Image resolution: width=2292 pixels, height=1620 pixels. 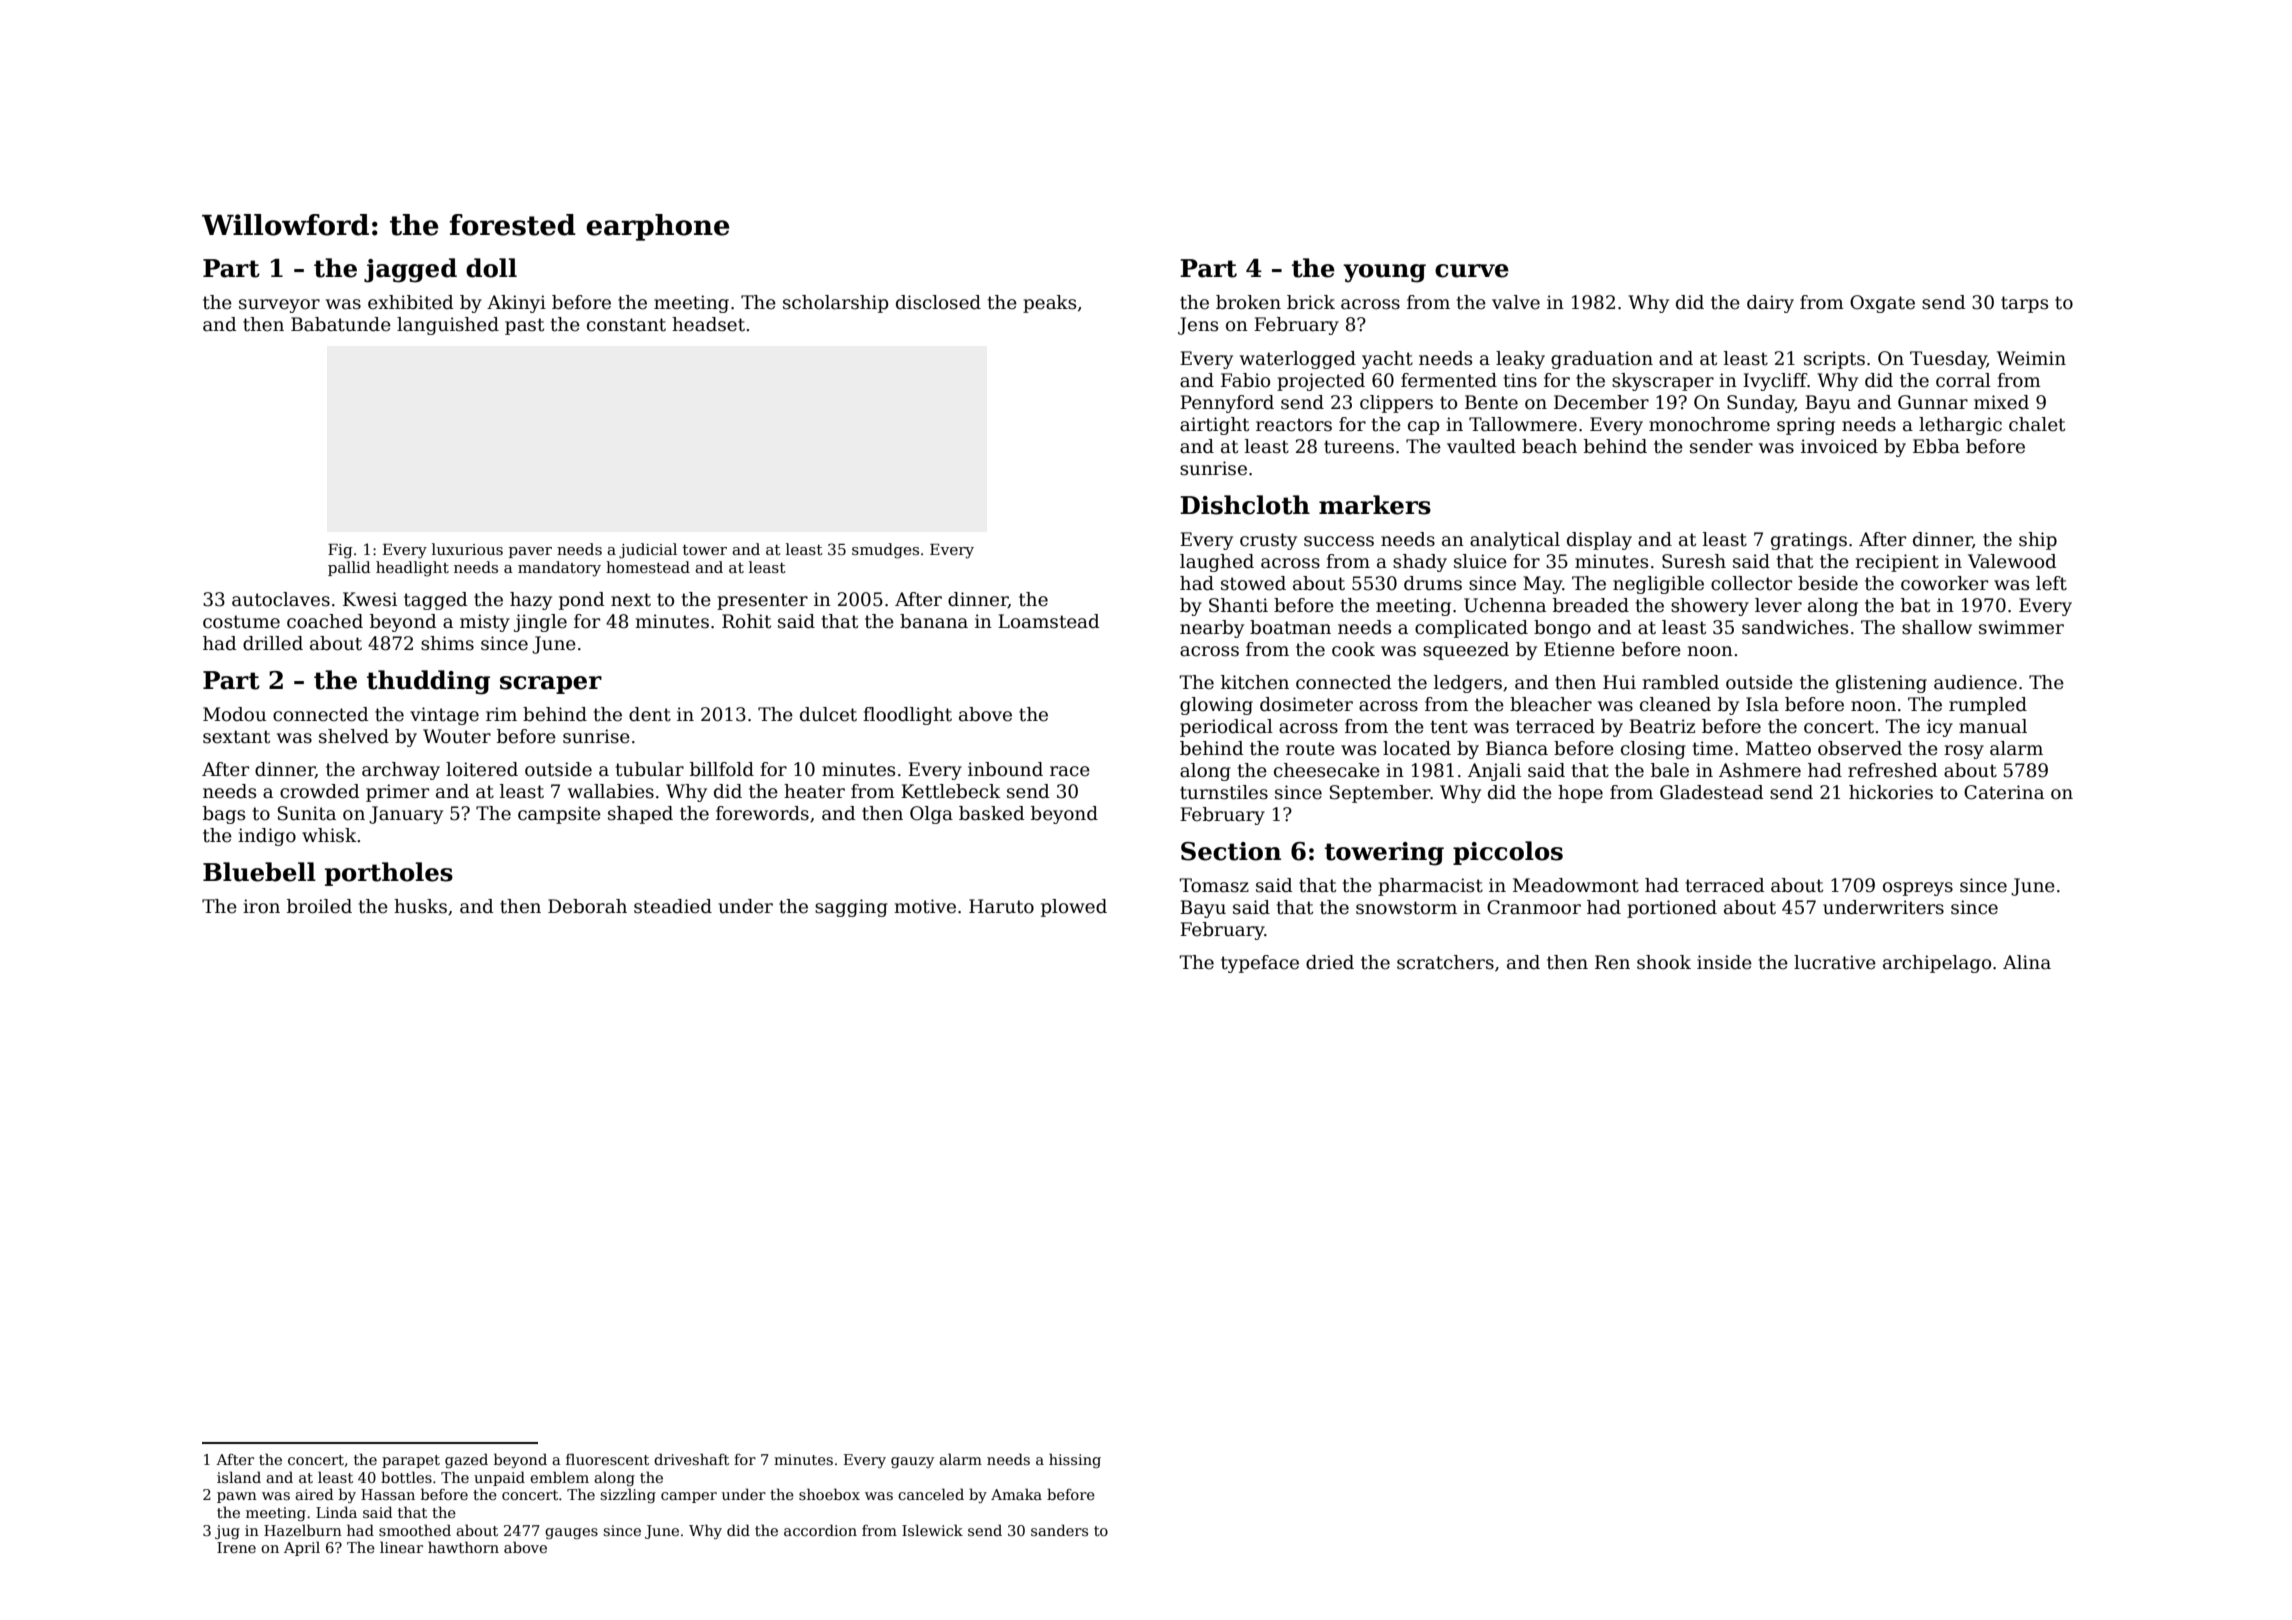 What do you see at coordinates (1445, 962) in the document?
I see `scratchers` at bounding box center [1445, 962].
